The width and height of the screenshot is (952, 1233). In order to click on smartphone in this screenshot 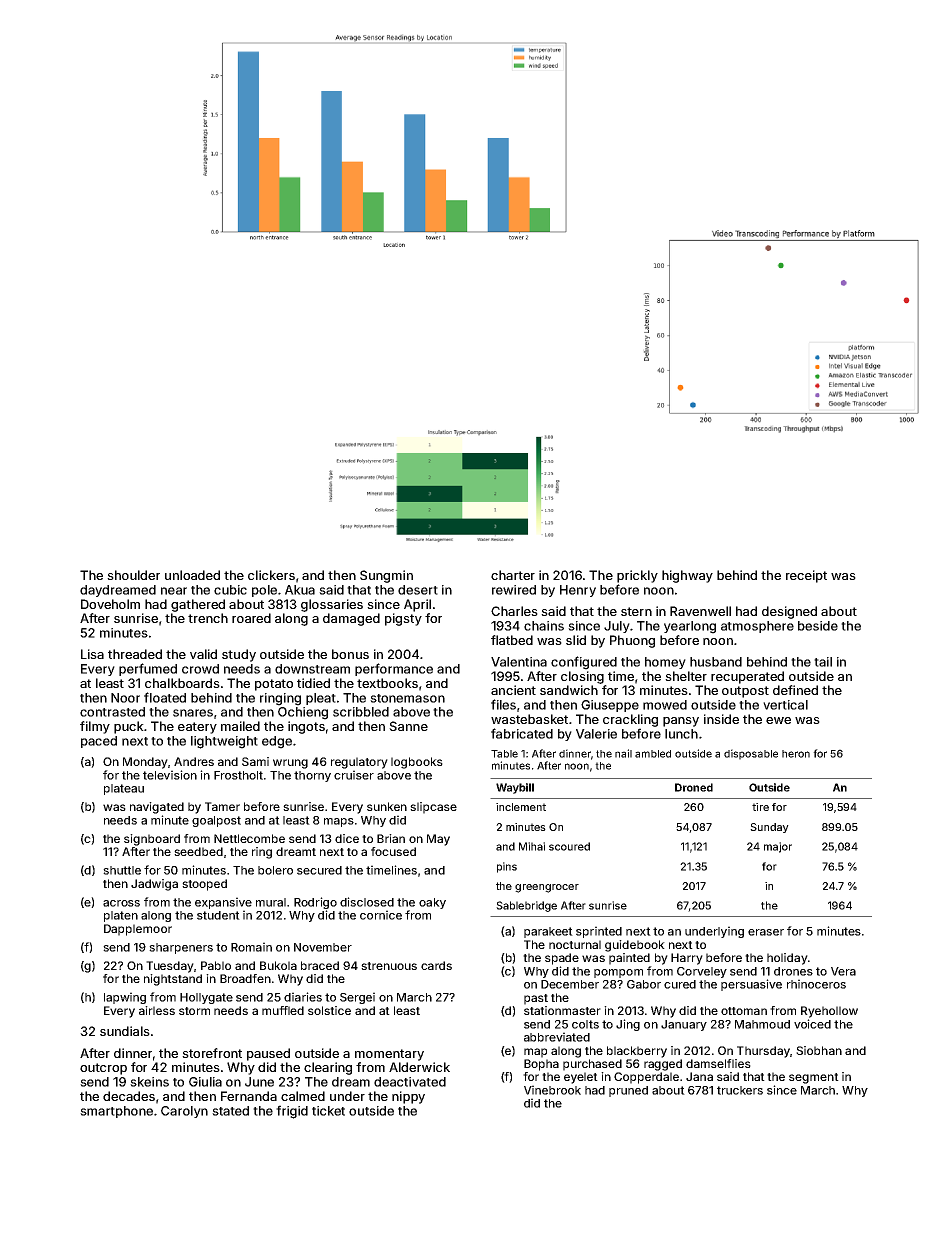, I will do `click(116, 1112)`.
